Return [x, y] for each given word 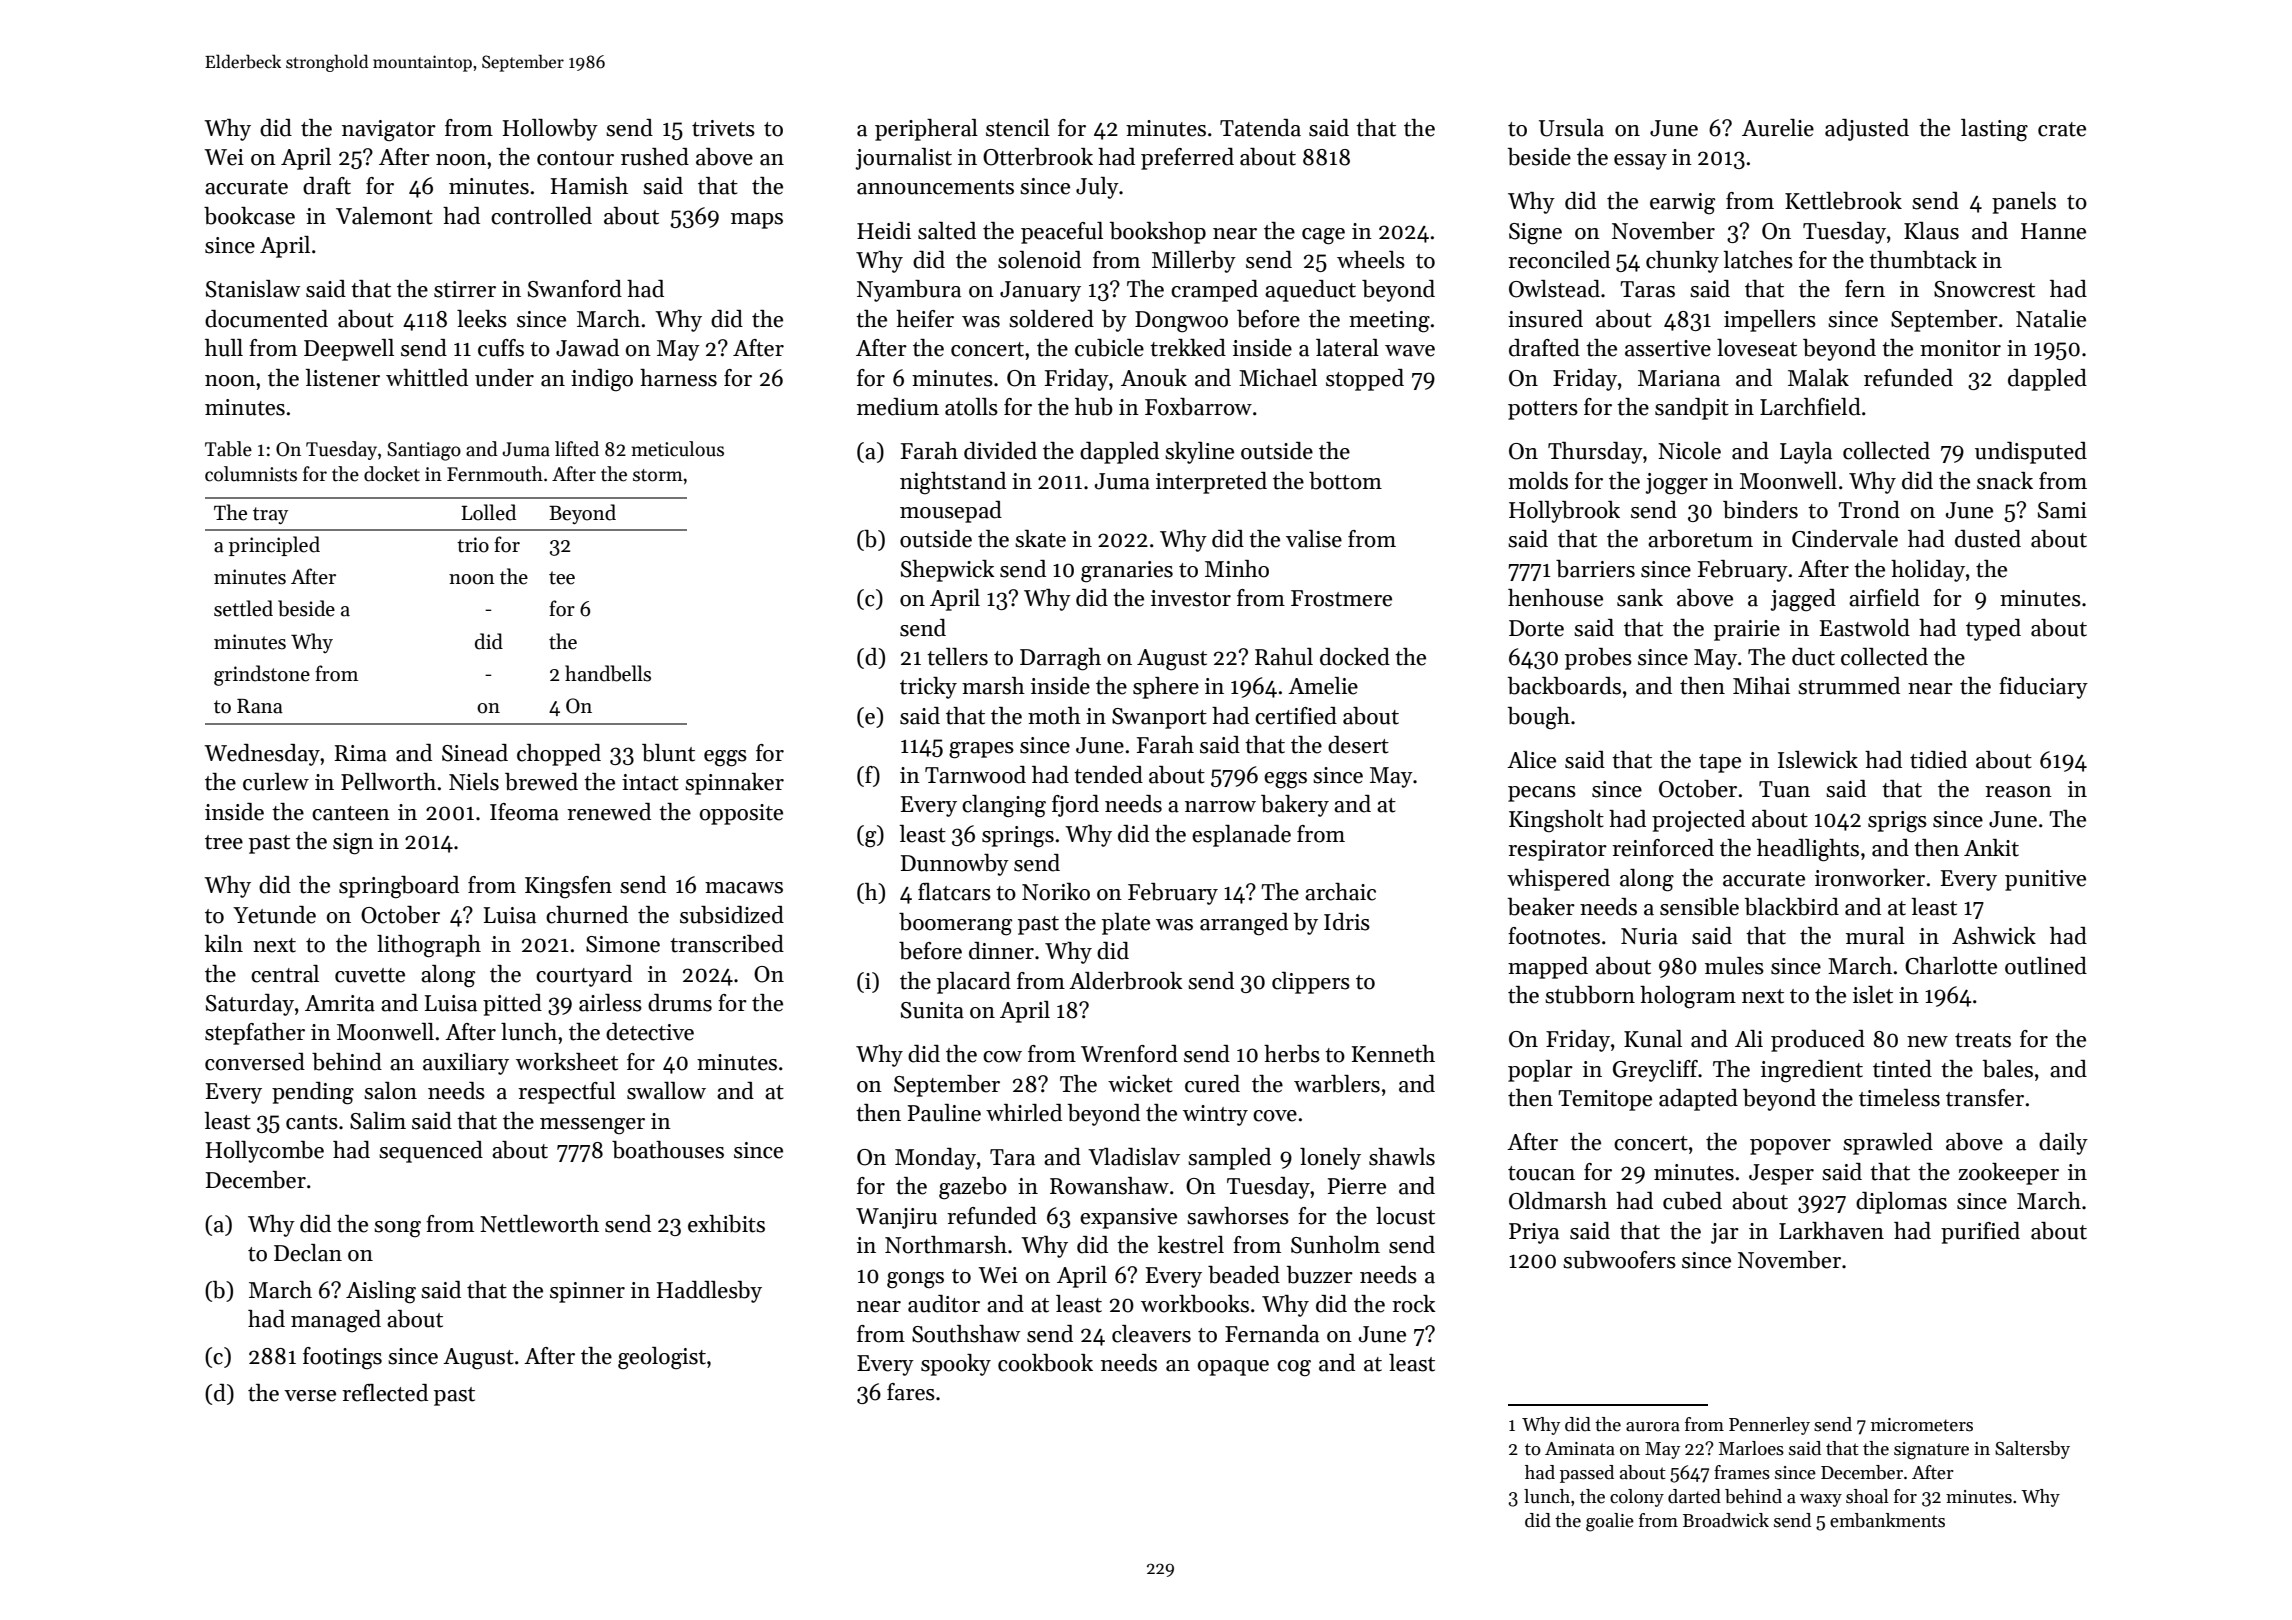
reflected [385, 1393]
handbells [608, 673]
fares [911, 1392]
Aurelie [1778, 128]
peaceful [1062, 233]
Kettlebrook [1843, 201]
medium [898, 407]
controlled [541, 216]
